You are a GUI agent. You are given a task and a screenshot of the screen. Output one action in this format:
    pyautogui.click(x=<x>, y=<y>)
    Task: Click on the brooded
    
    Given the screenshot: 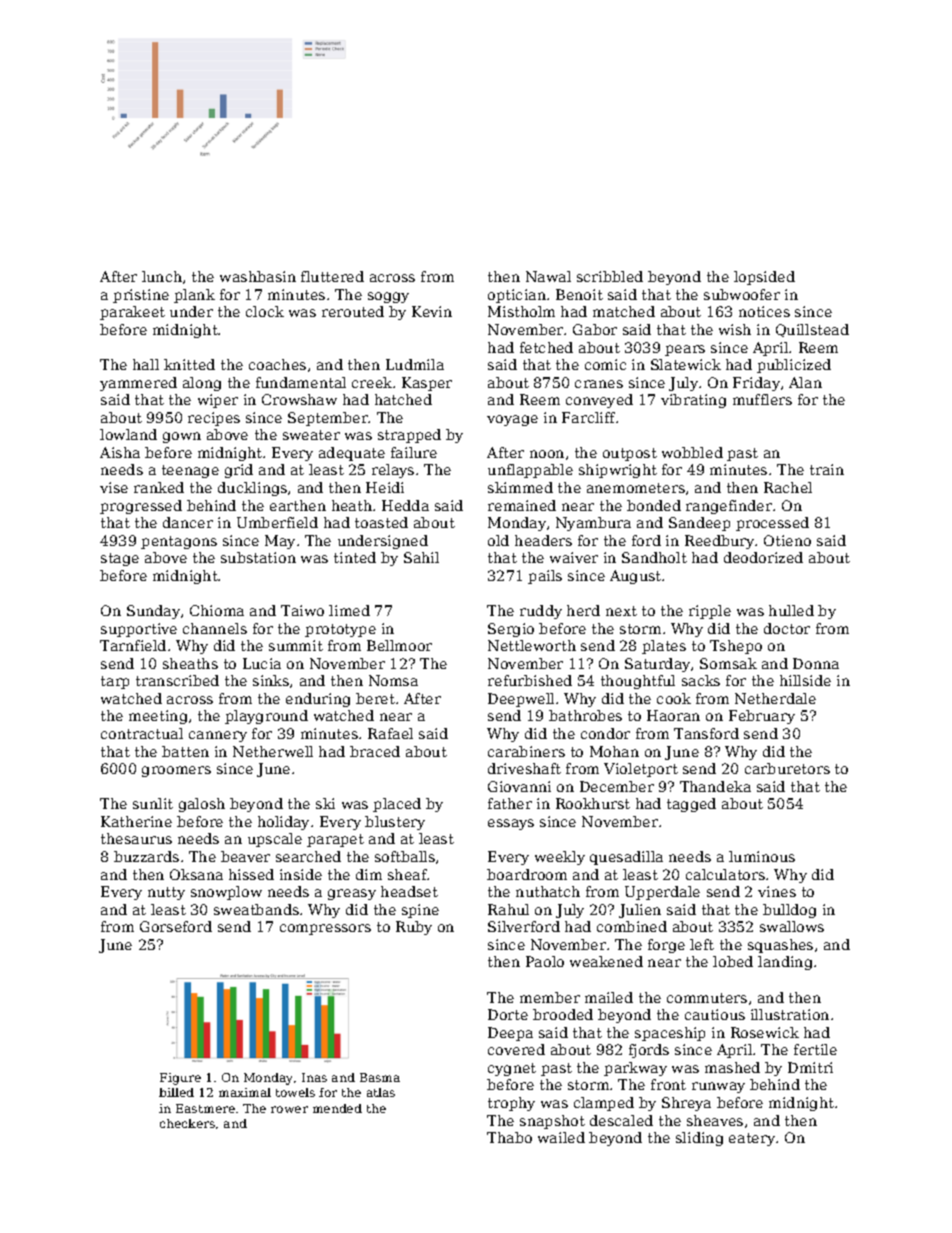 What is the action you would take?
    pyautogui.click(x=563, y=1014)
